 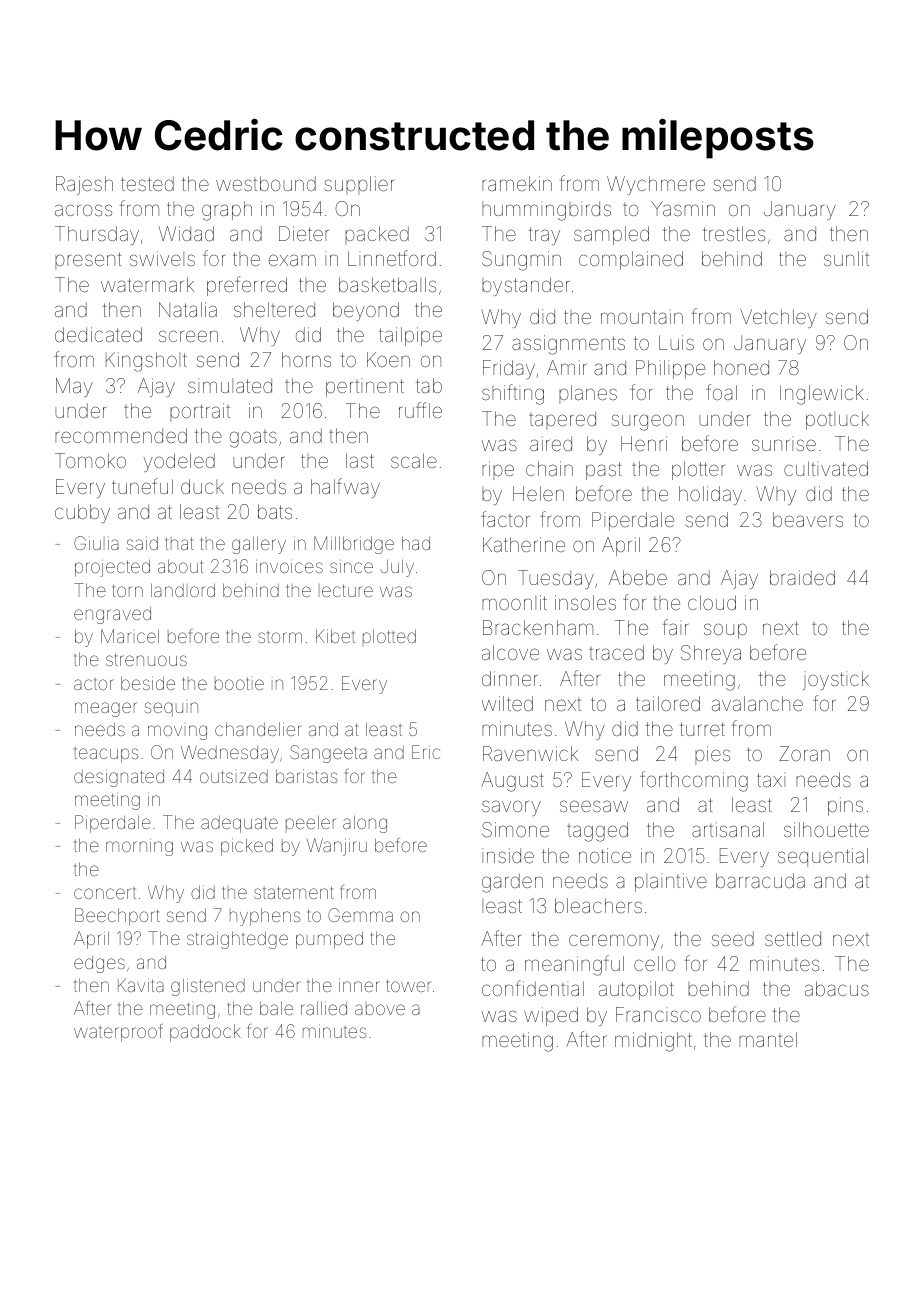 I want to click on barracuda, so click(x=760, y=880).
